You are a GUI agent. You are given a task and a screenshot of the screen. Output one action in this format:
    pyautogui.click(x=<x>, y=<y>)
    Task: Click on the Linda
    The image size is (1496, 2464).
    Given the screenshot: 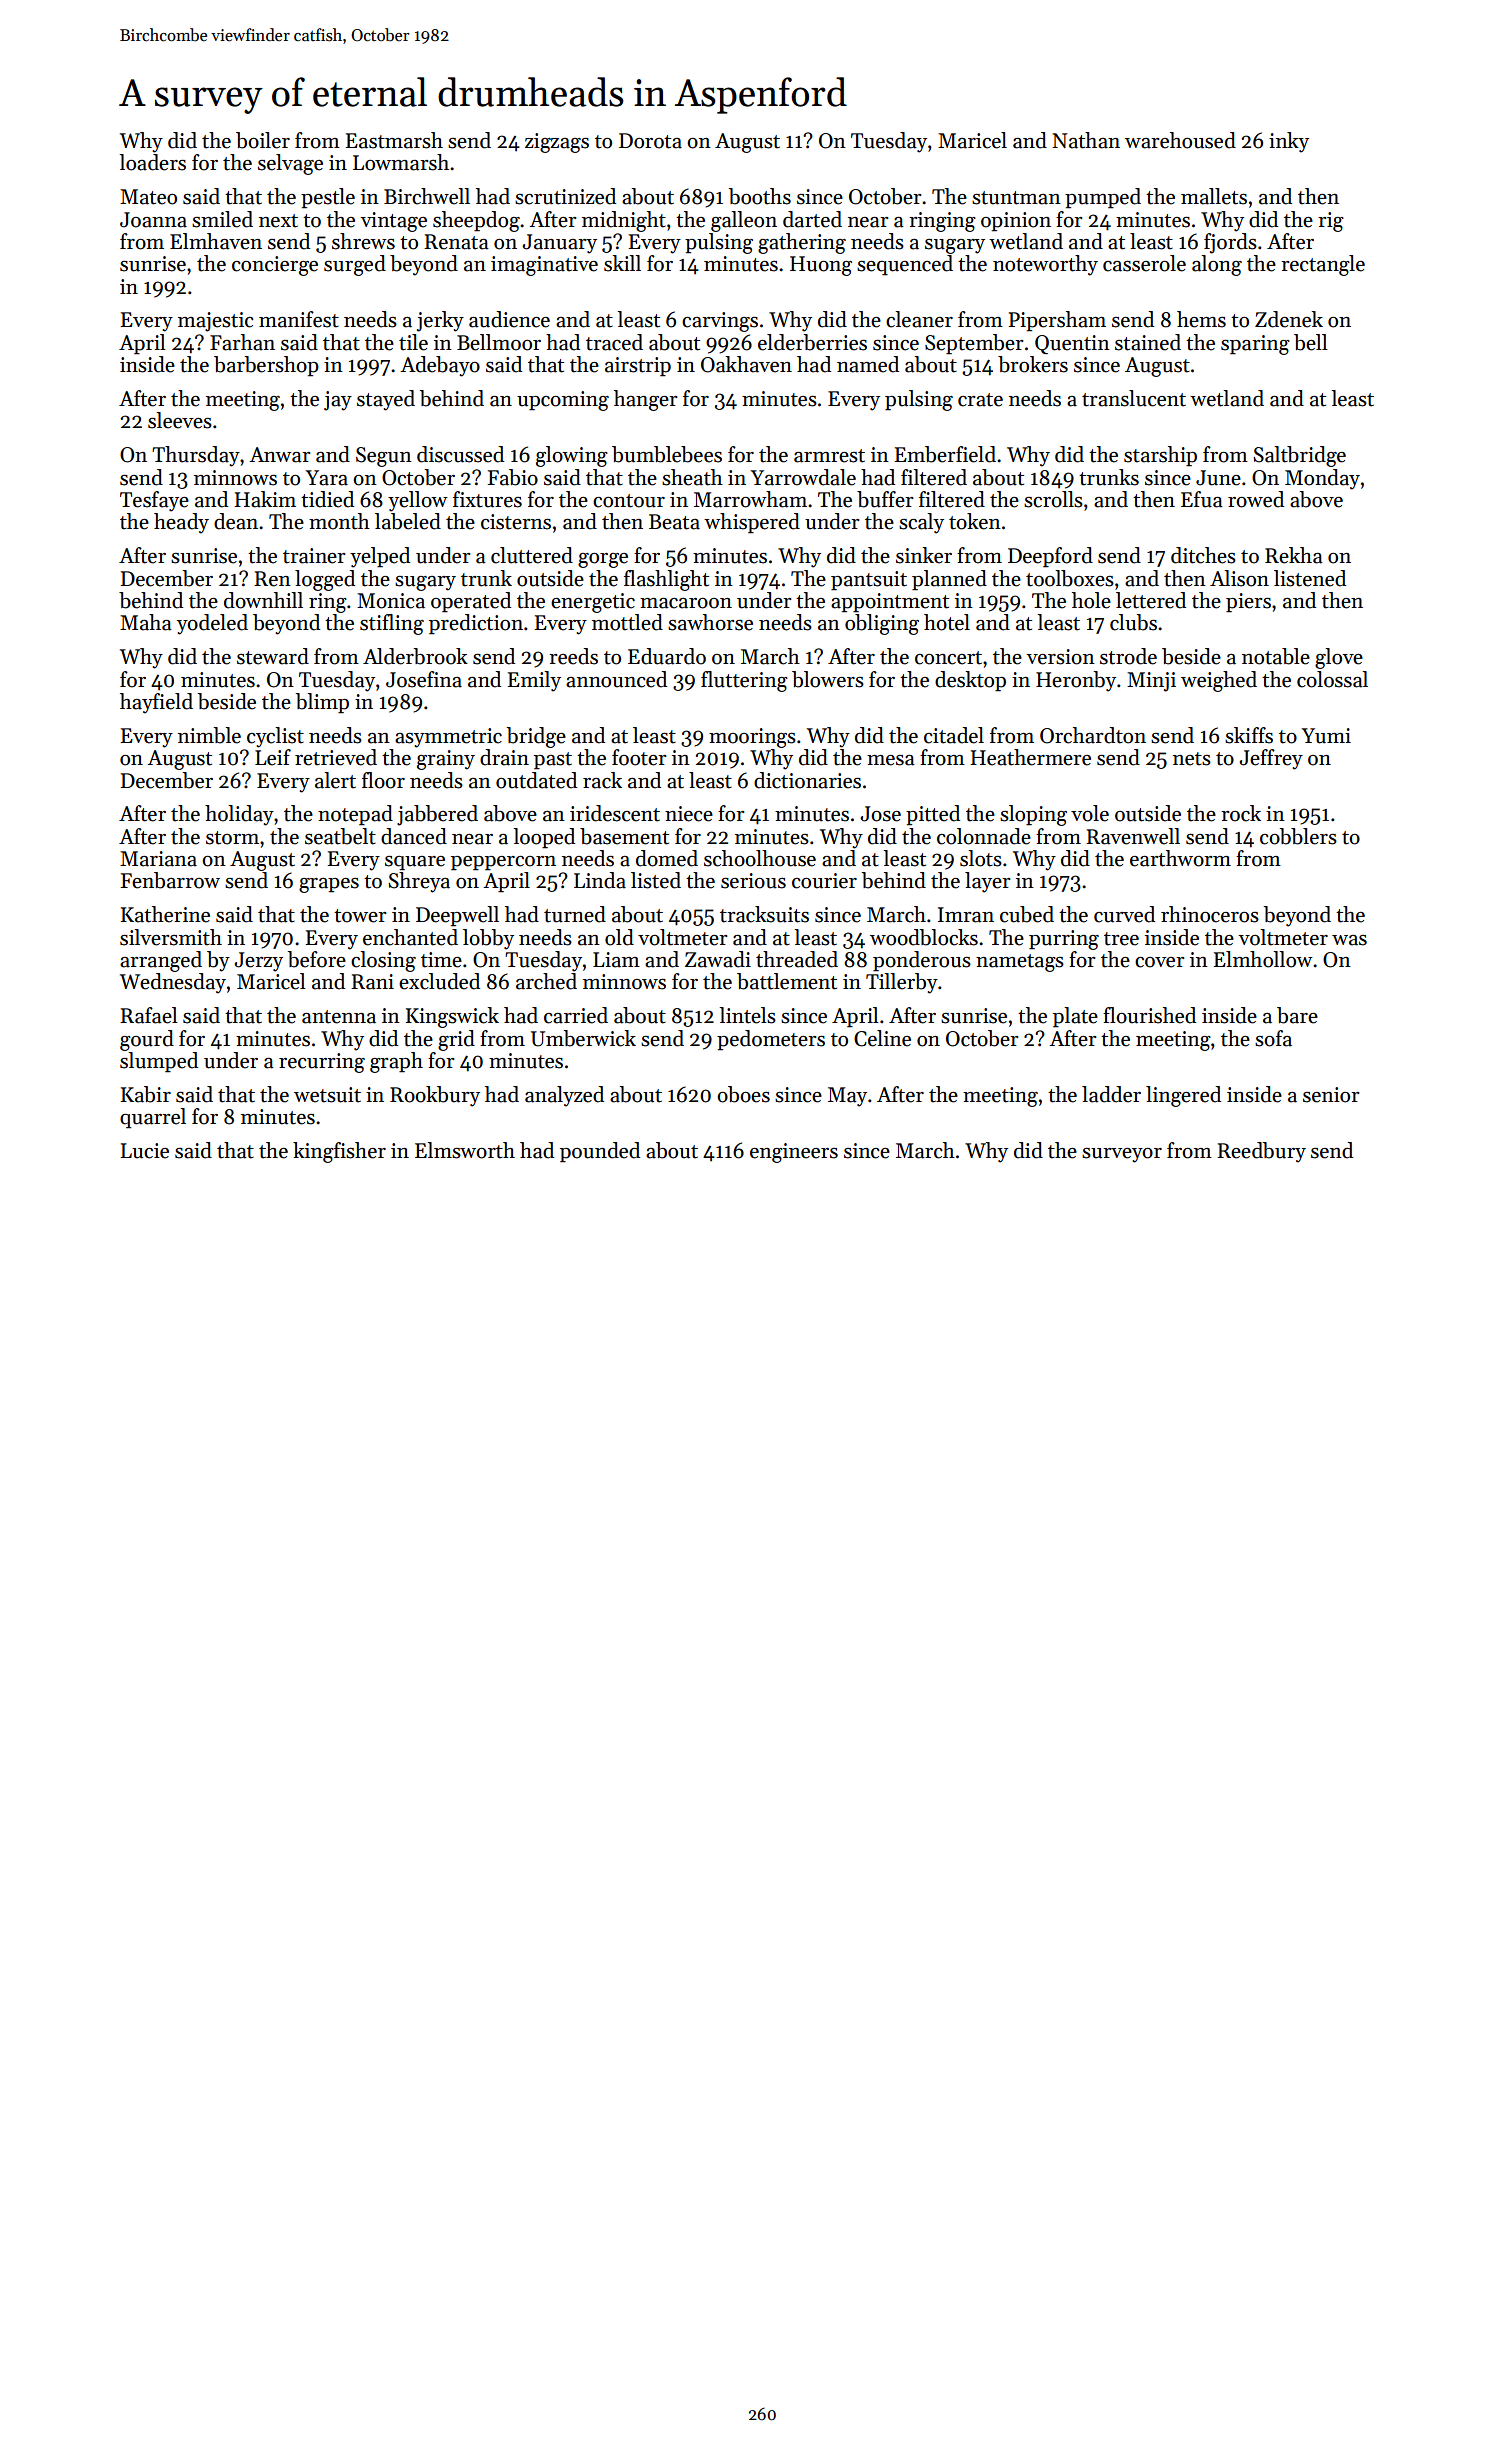 What is the action you would take?
    pyautogui.click(x=600, y=880)
